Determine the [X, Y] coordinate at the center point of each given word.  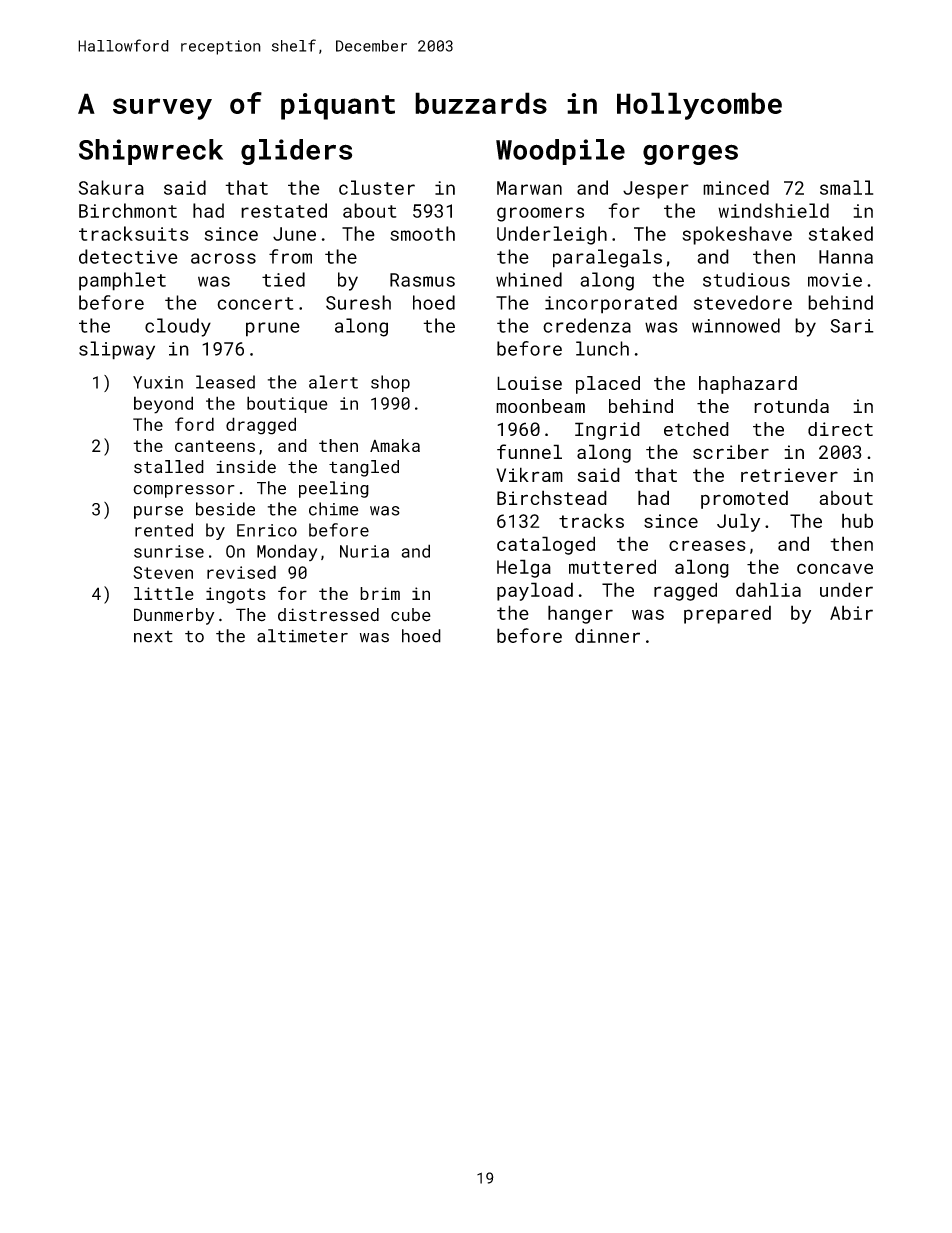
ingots [236, 595]
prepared [727, 614]
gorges [690, 154]
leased [225, 382]
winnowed [736, 325]
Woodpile [560, 152]
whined [529, 279]
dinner [607, 635]
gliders [296, 152]
